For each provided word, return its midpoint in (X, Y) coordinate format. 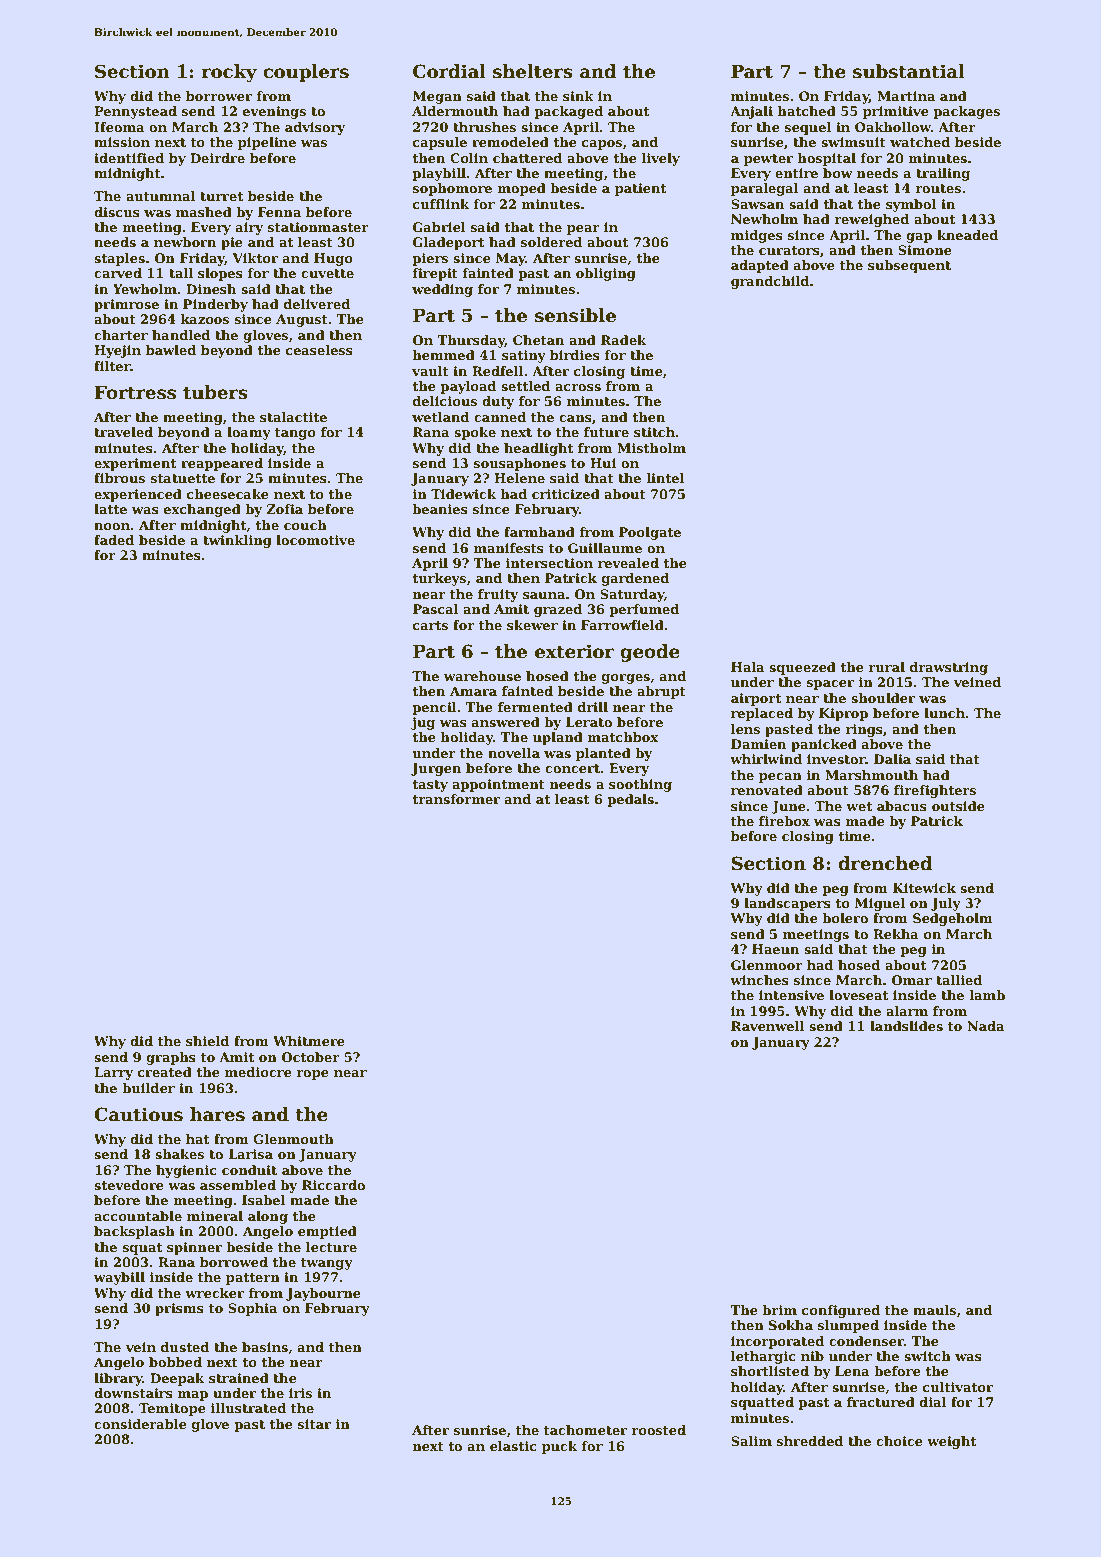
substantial (909, 71)
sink (578, 96)
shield (207, 1041)
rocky (229, 73)
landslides (906, 1026)
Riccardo (333, 1185)
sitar (314, 1424)
